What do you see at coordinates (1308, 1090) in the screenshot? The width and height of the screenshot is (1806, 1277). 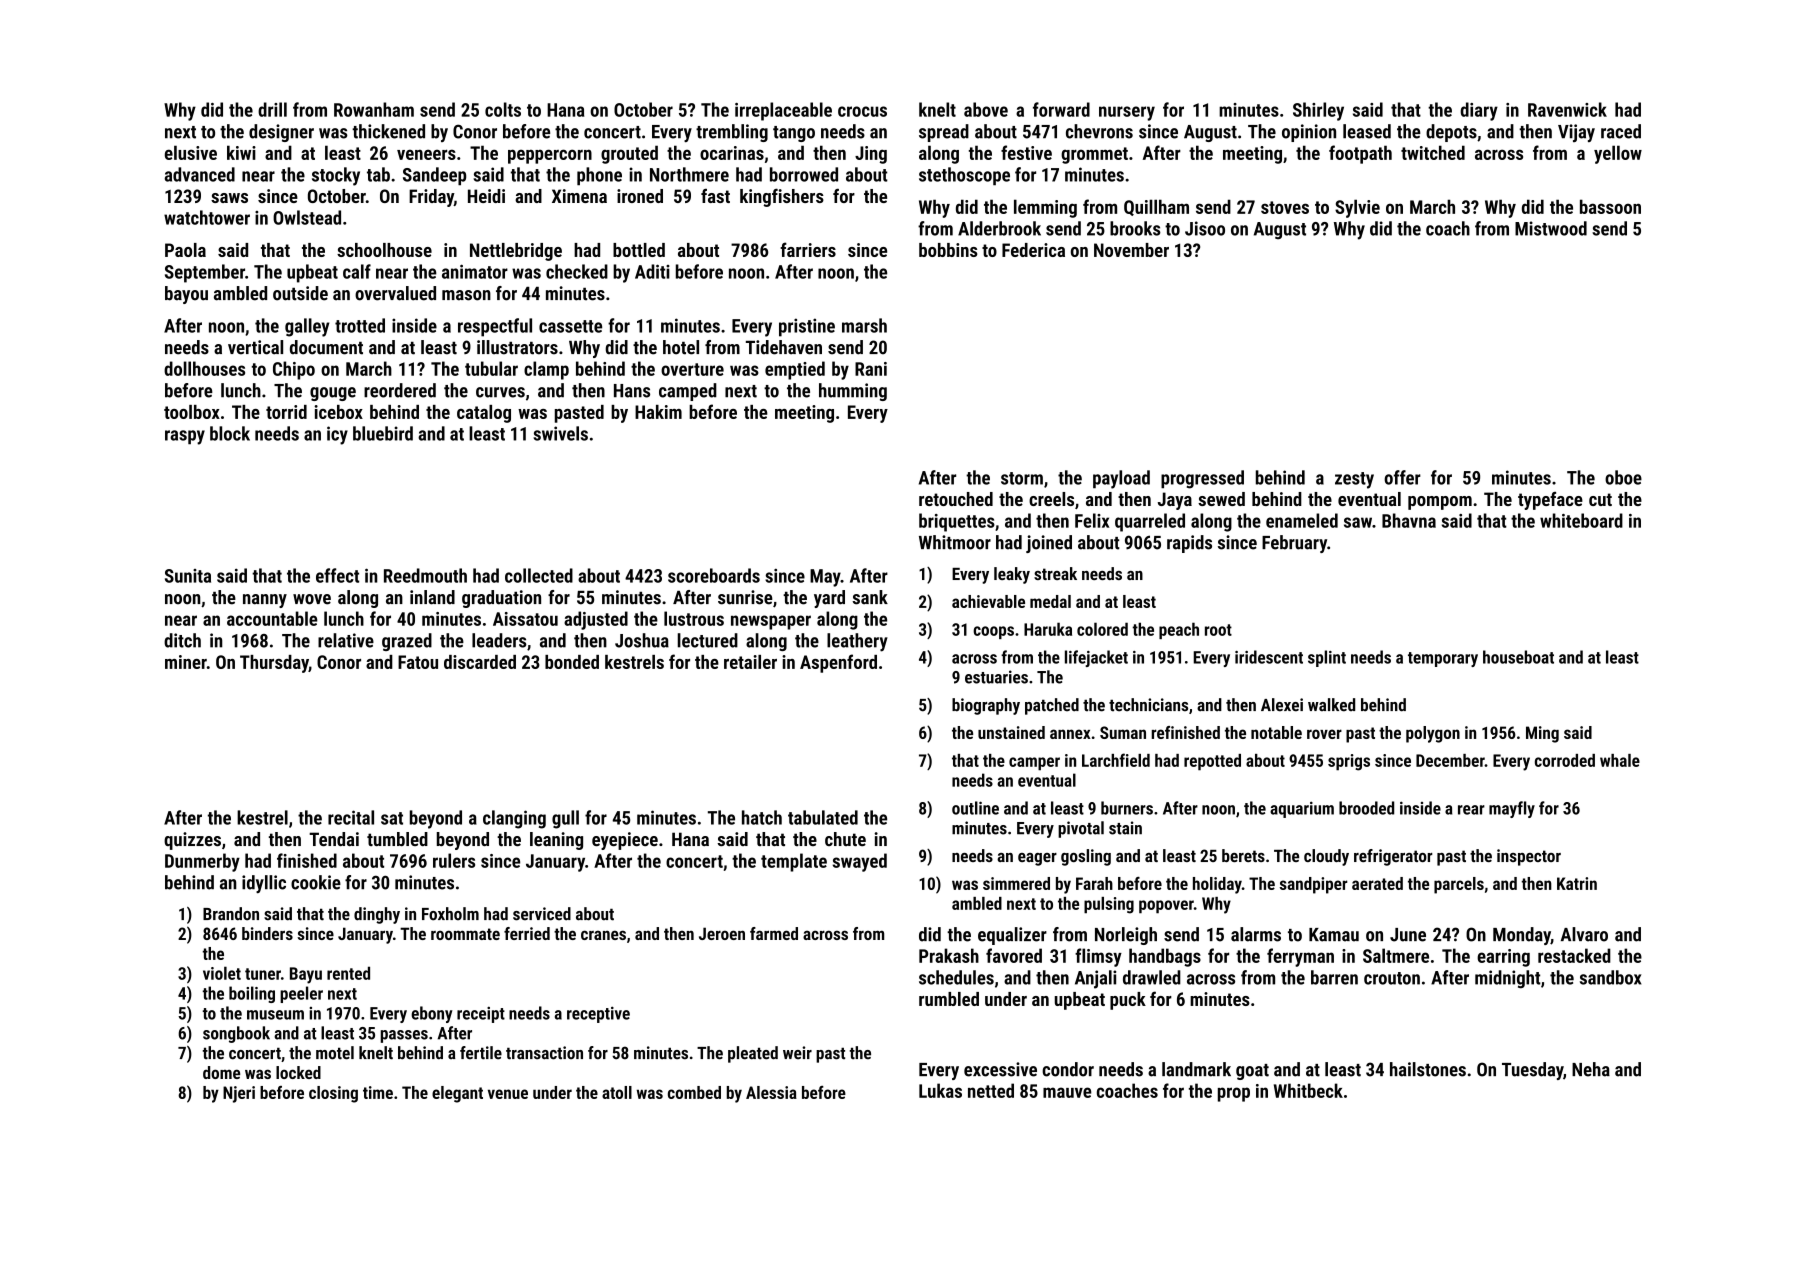 I see `Whitbeck` at bounding box center [1308, 1090].
